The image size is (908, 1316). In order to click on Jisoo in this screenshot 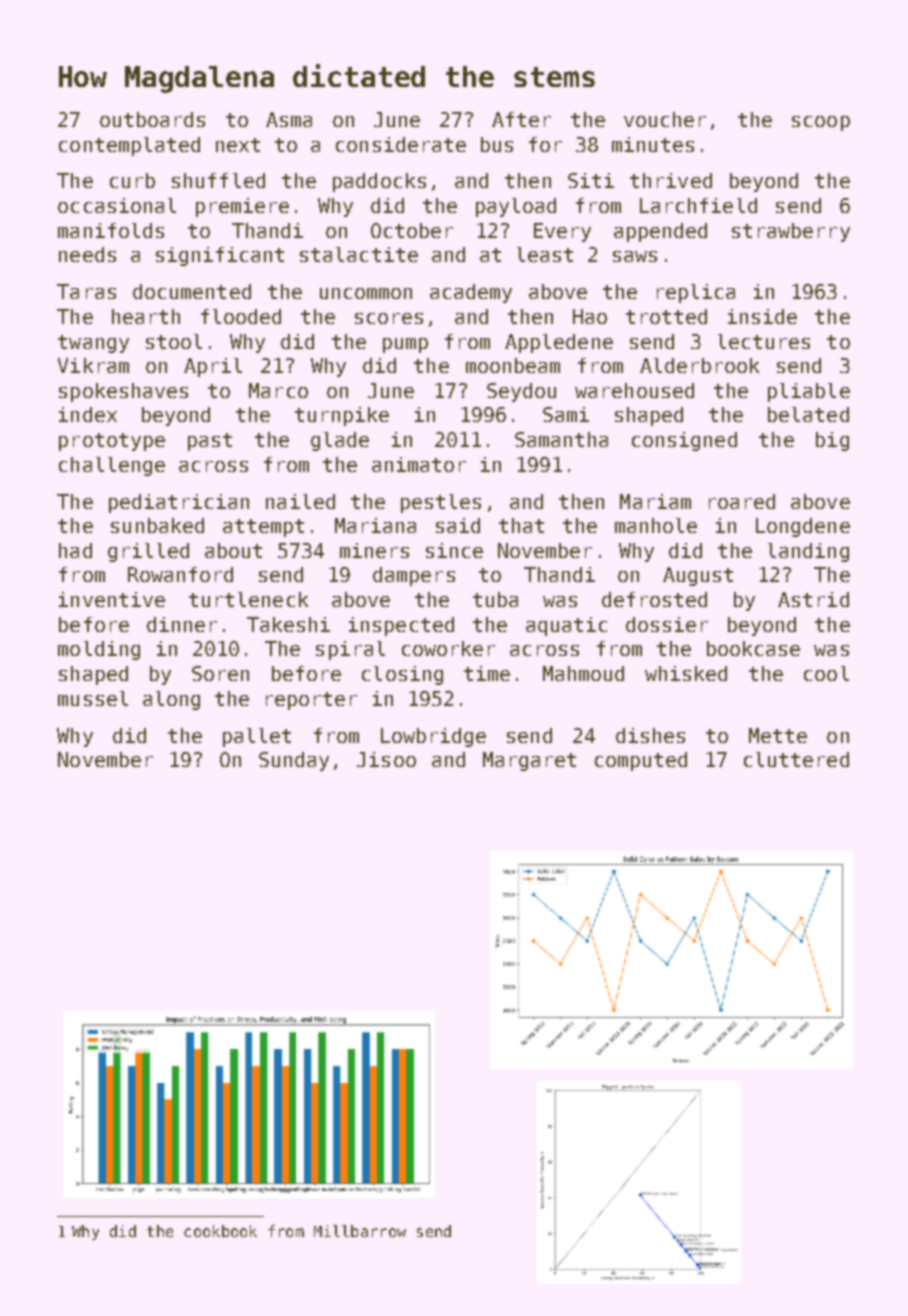, I will do `click(386, 759)`.
